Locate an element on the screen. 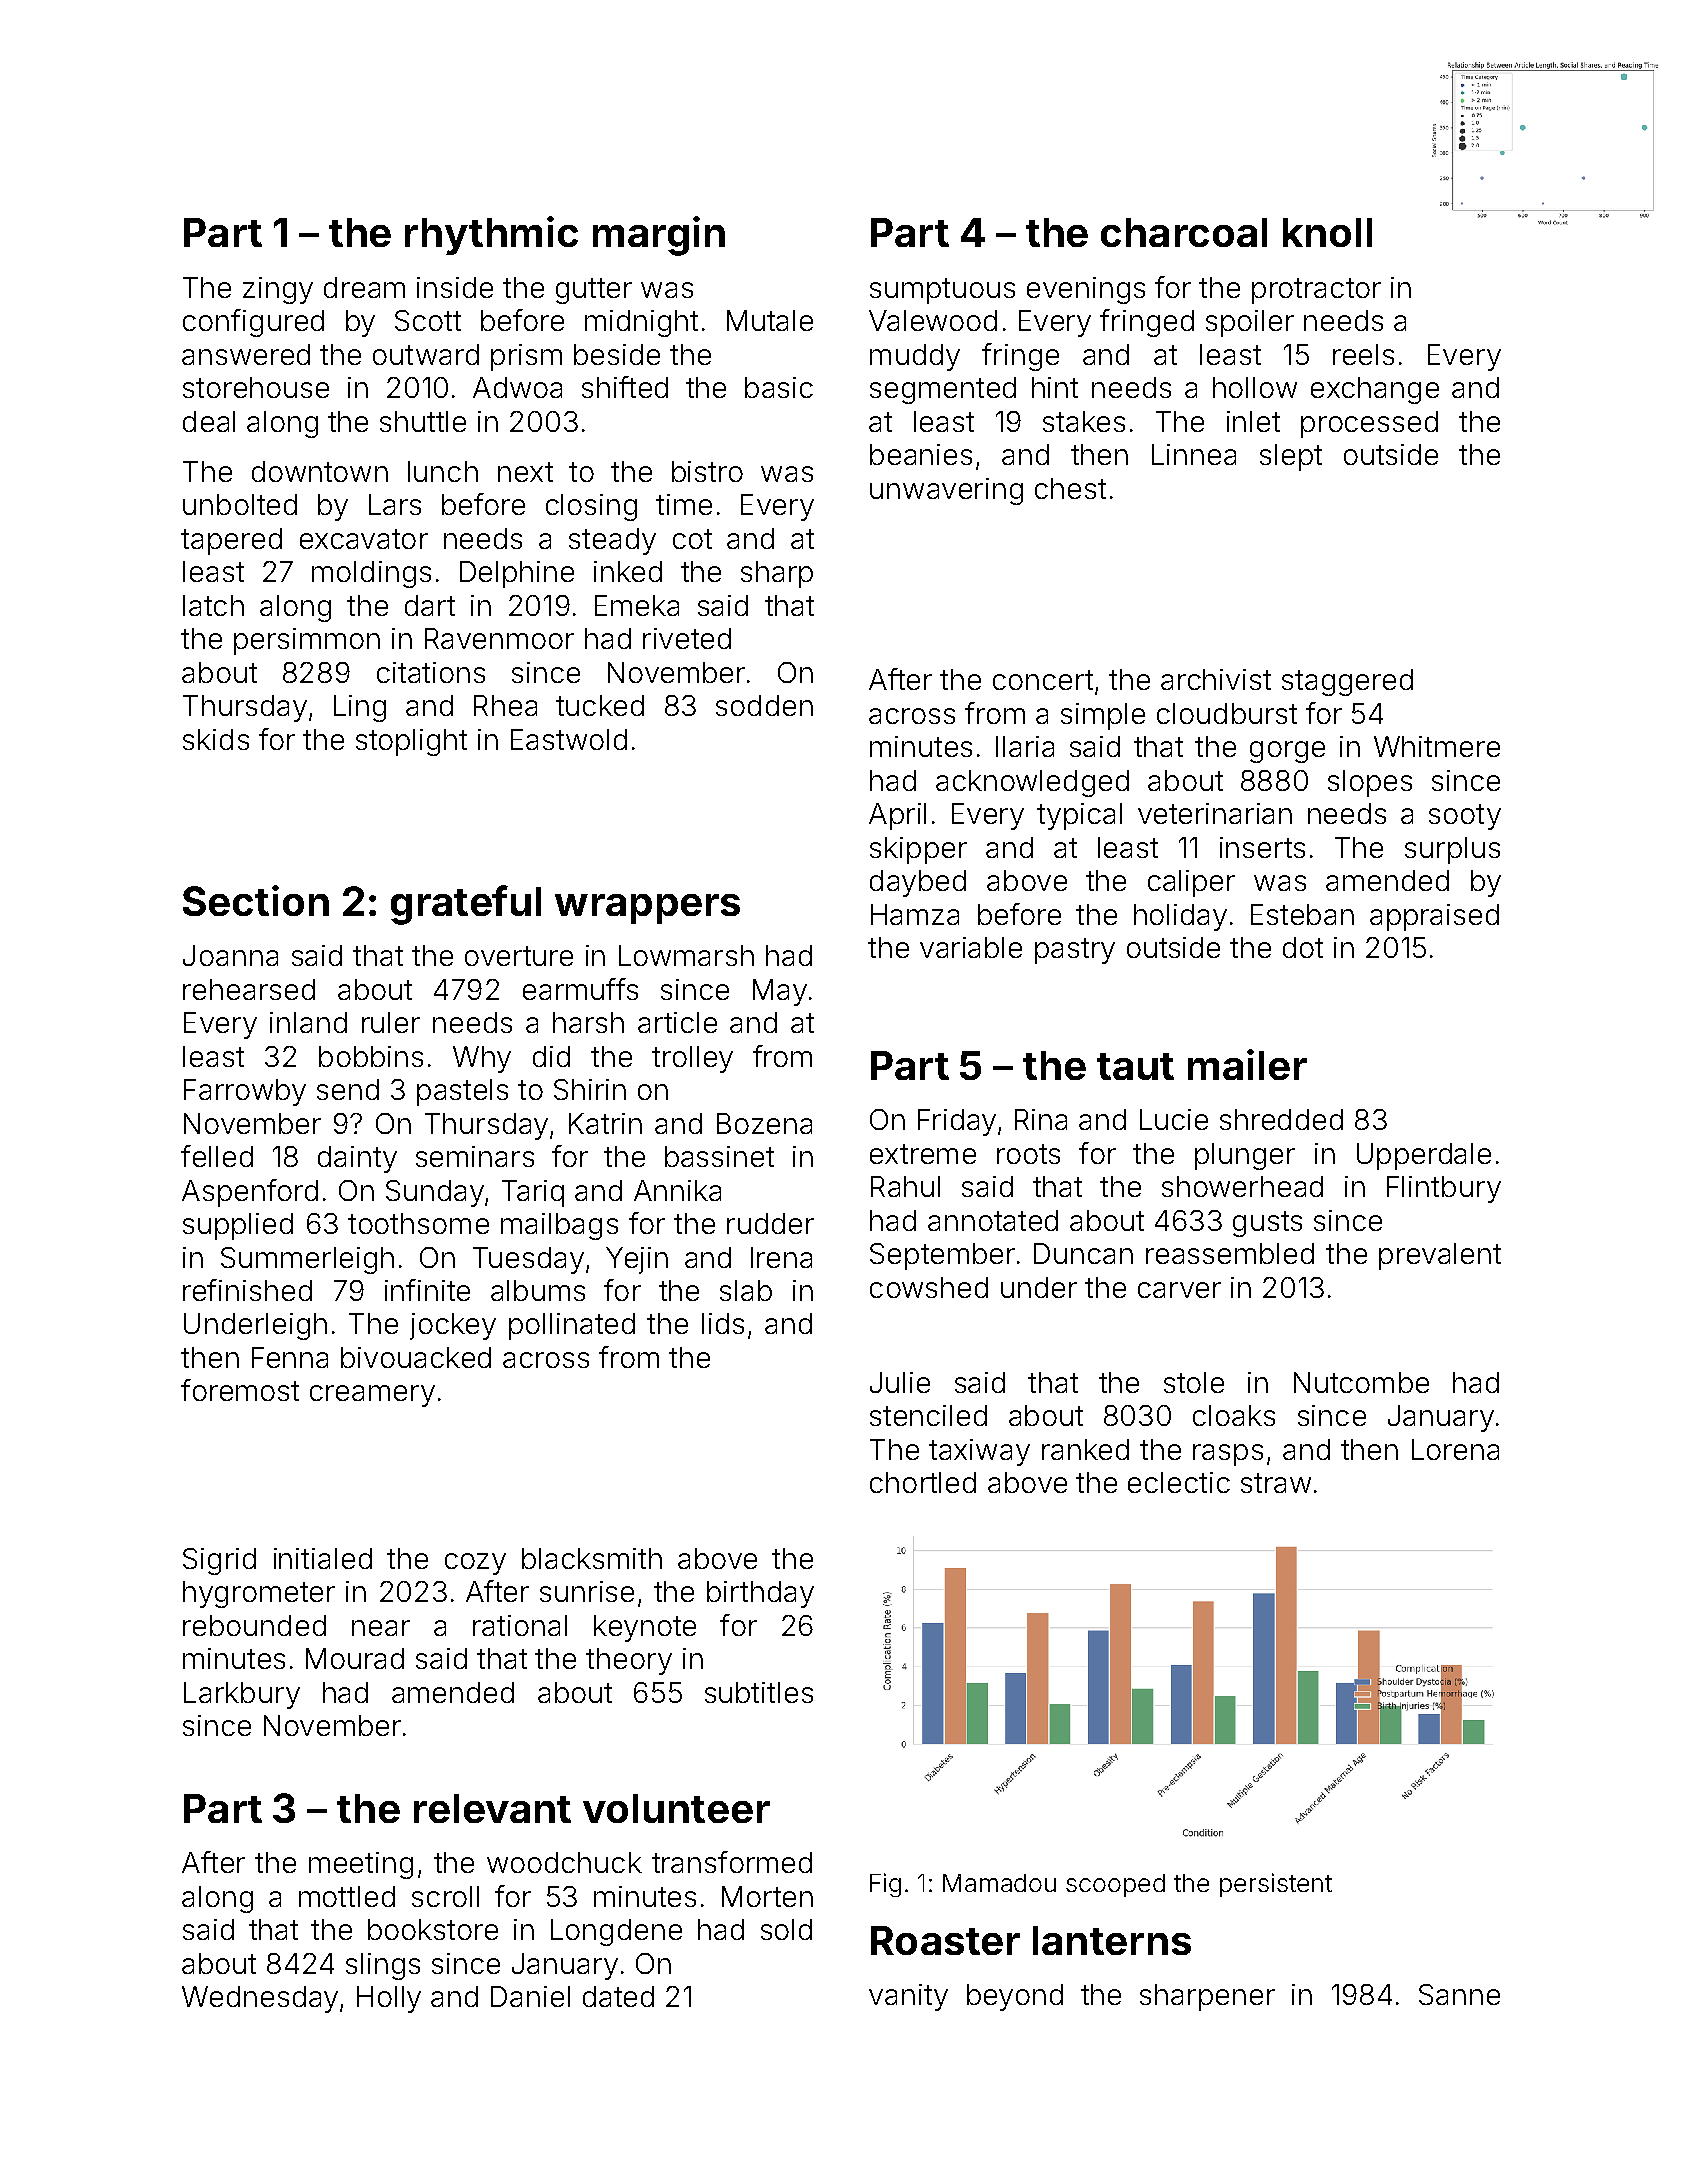 This screenshot has height=2178, width=1683. roots is located at coordinates (1028, 1154).
